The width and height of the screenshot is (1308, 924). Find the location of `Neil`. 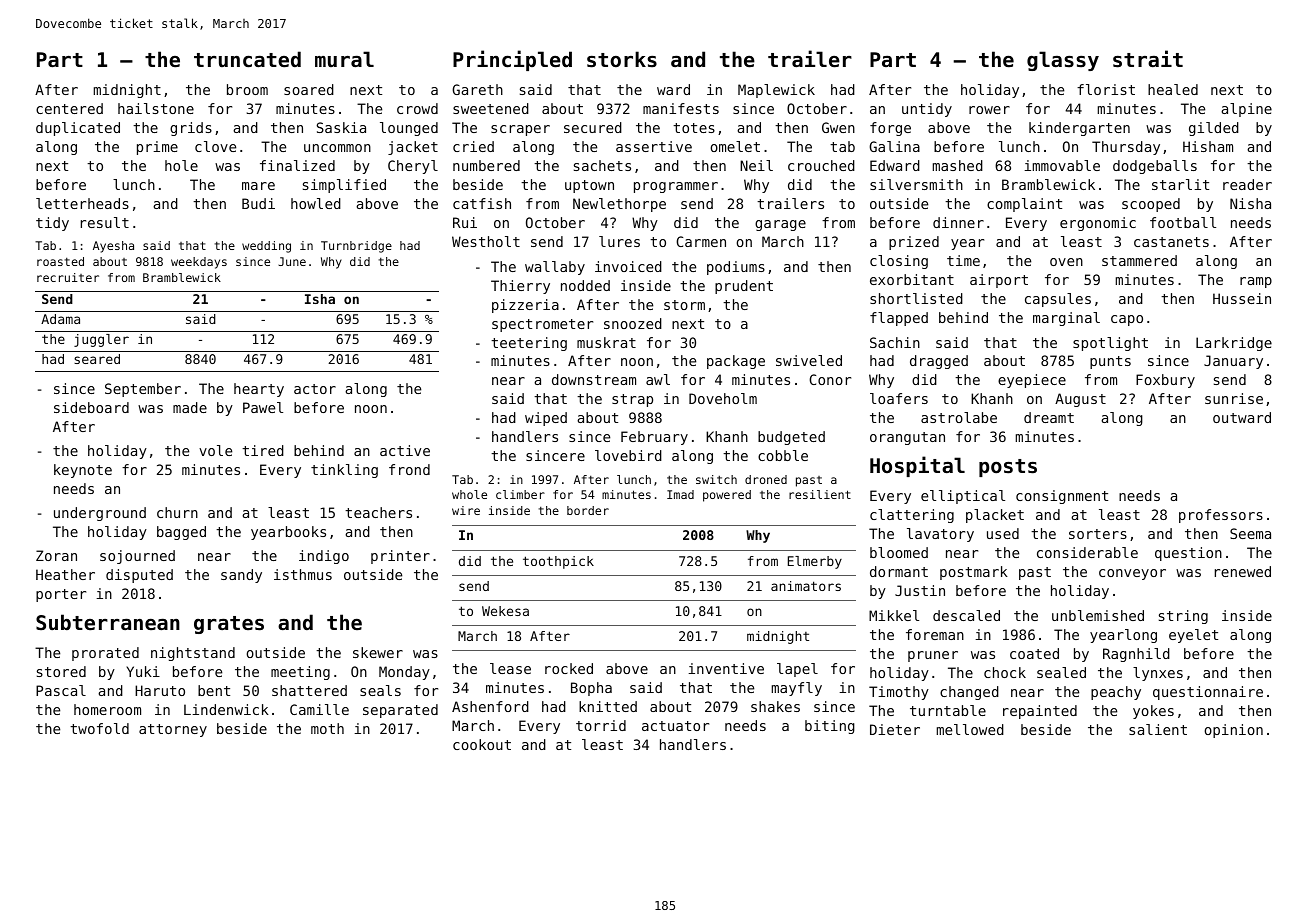

Neil is located at coordinates (756, 165).
